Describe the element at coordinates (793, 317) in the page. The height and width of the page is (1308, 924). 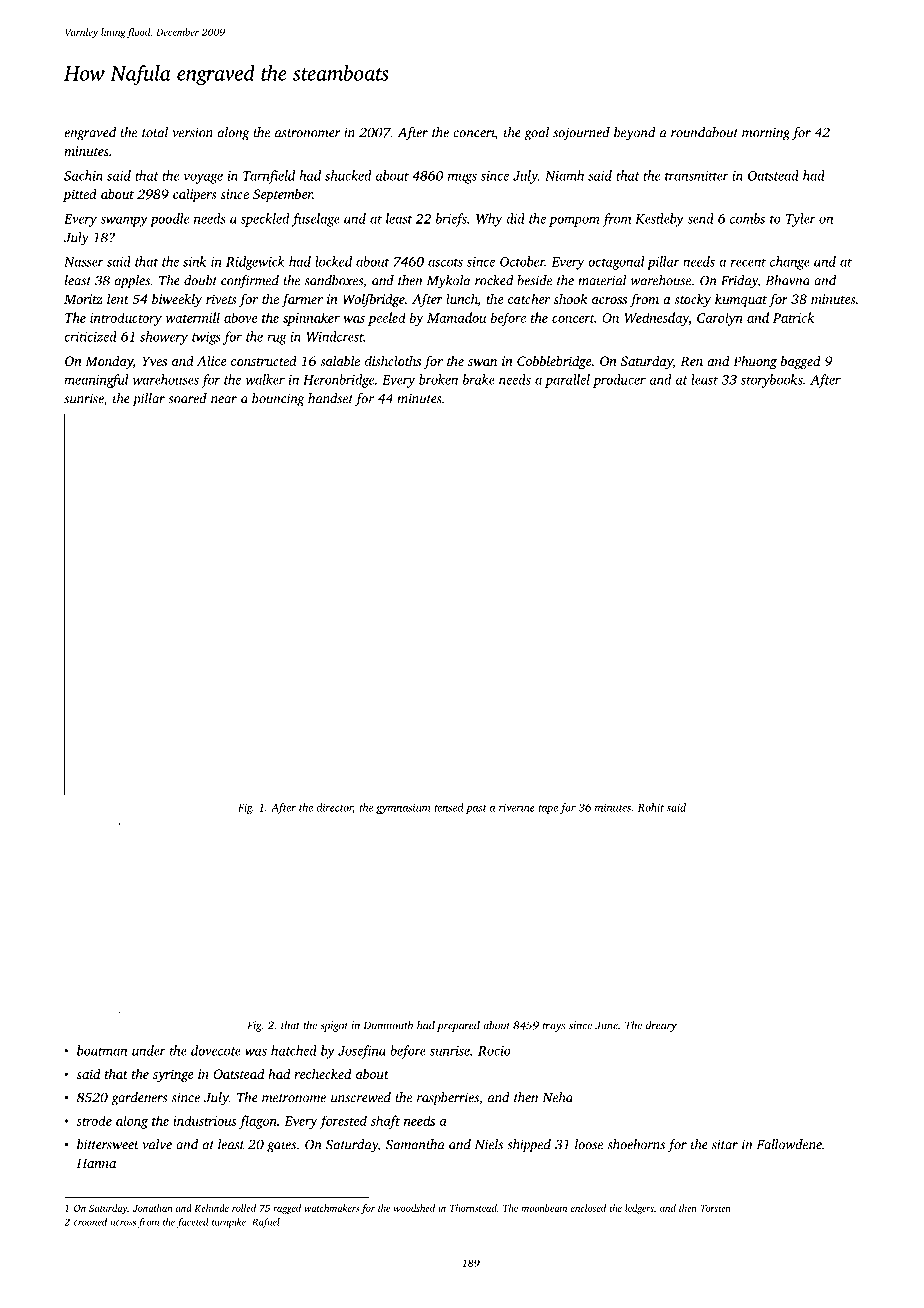
I see `Patrick` at that location.
